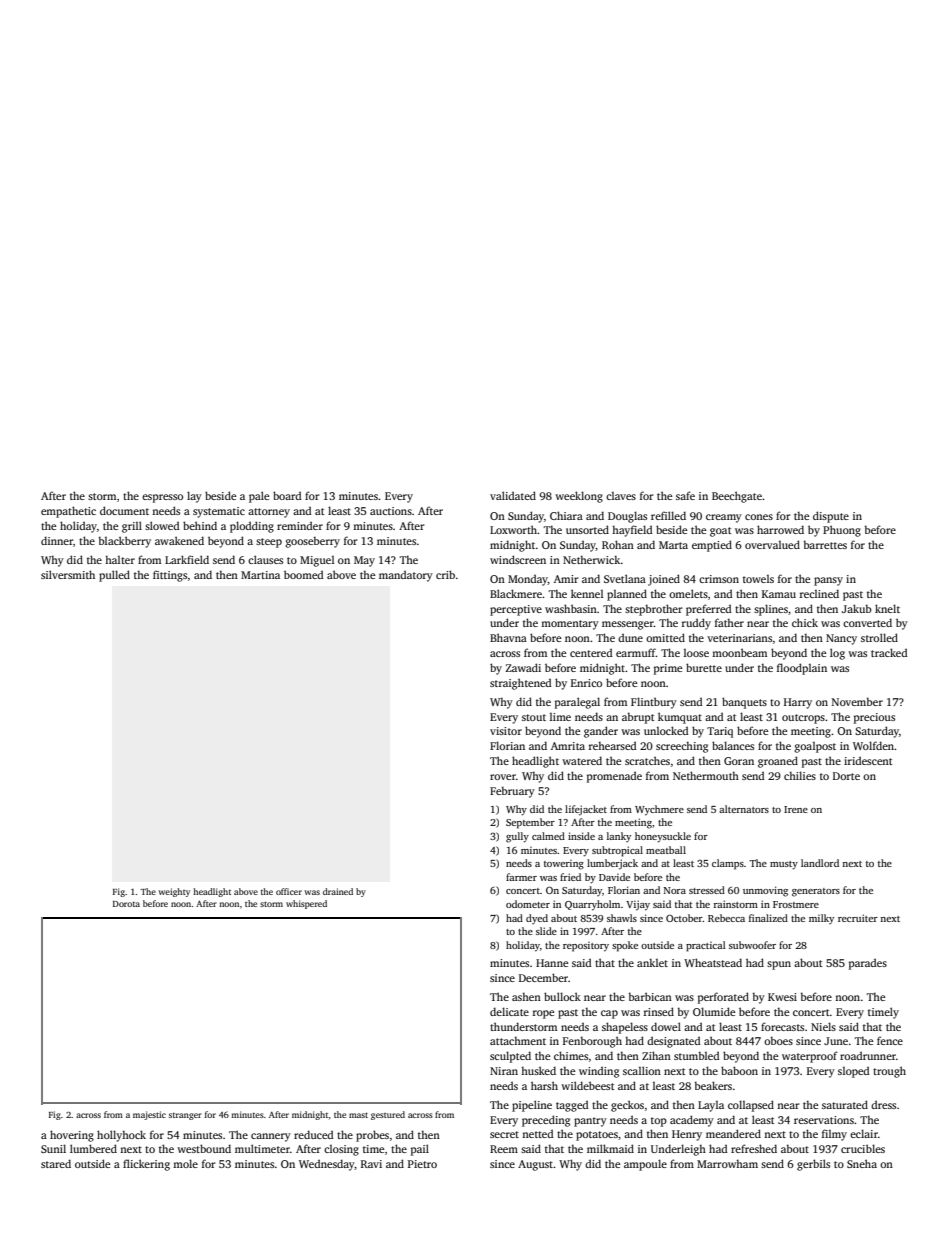 Image resolution: width=952 pixels, height=1233 pixels. I want to click on hovering, so click(72, 1136).
